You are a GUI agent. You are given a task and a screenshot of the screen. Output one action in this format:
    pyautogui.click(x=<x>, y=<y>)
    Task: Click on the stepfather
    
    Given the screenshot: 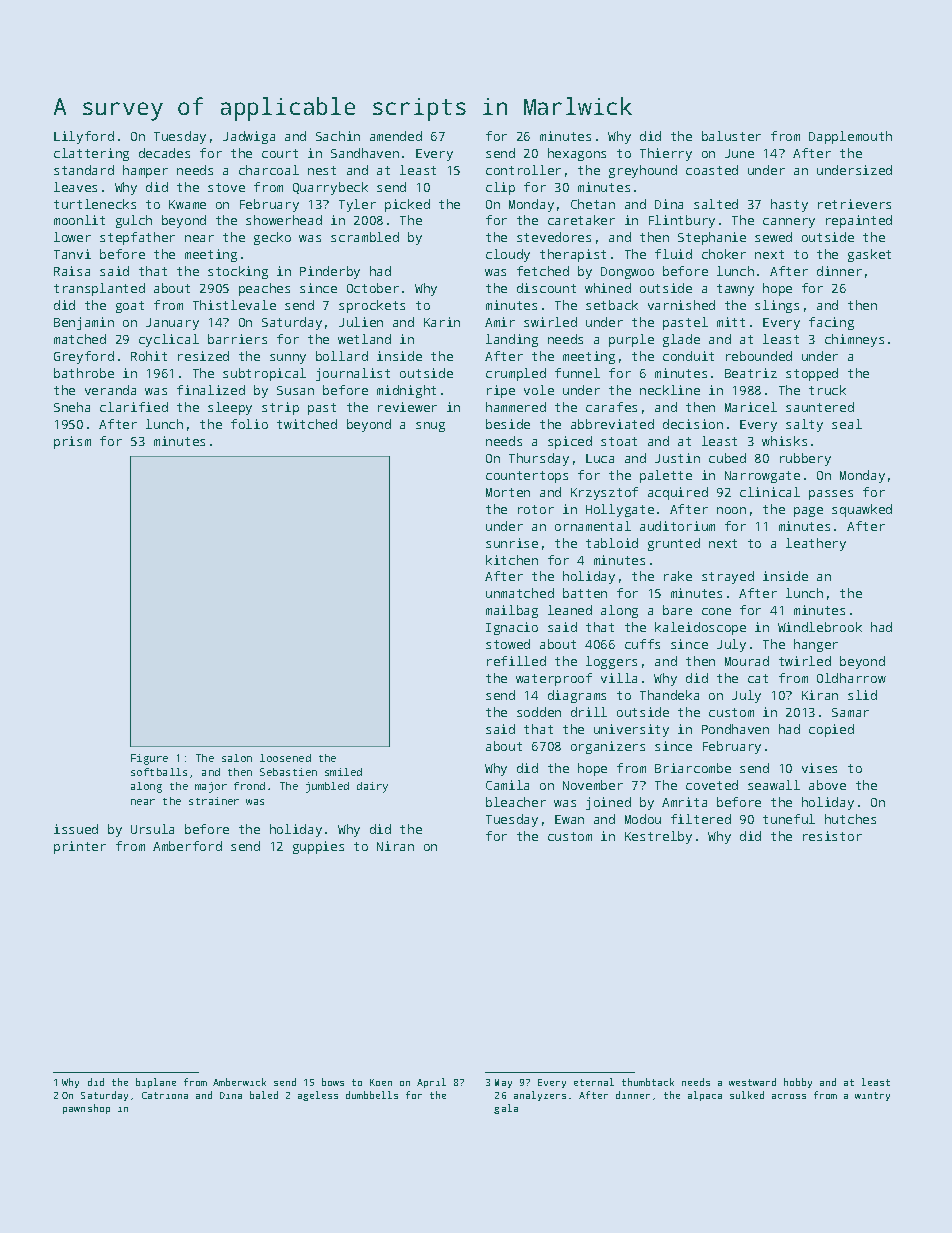 What is the action you would take?
    pyautogui.click(x=137, y=238)
